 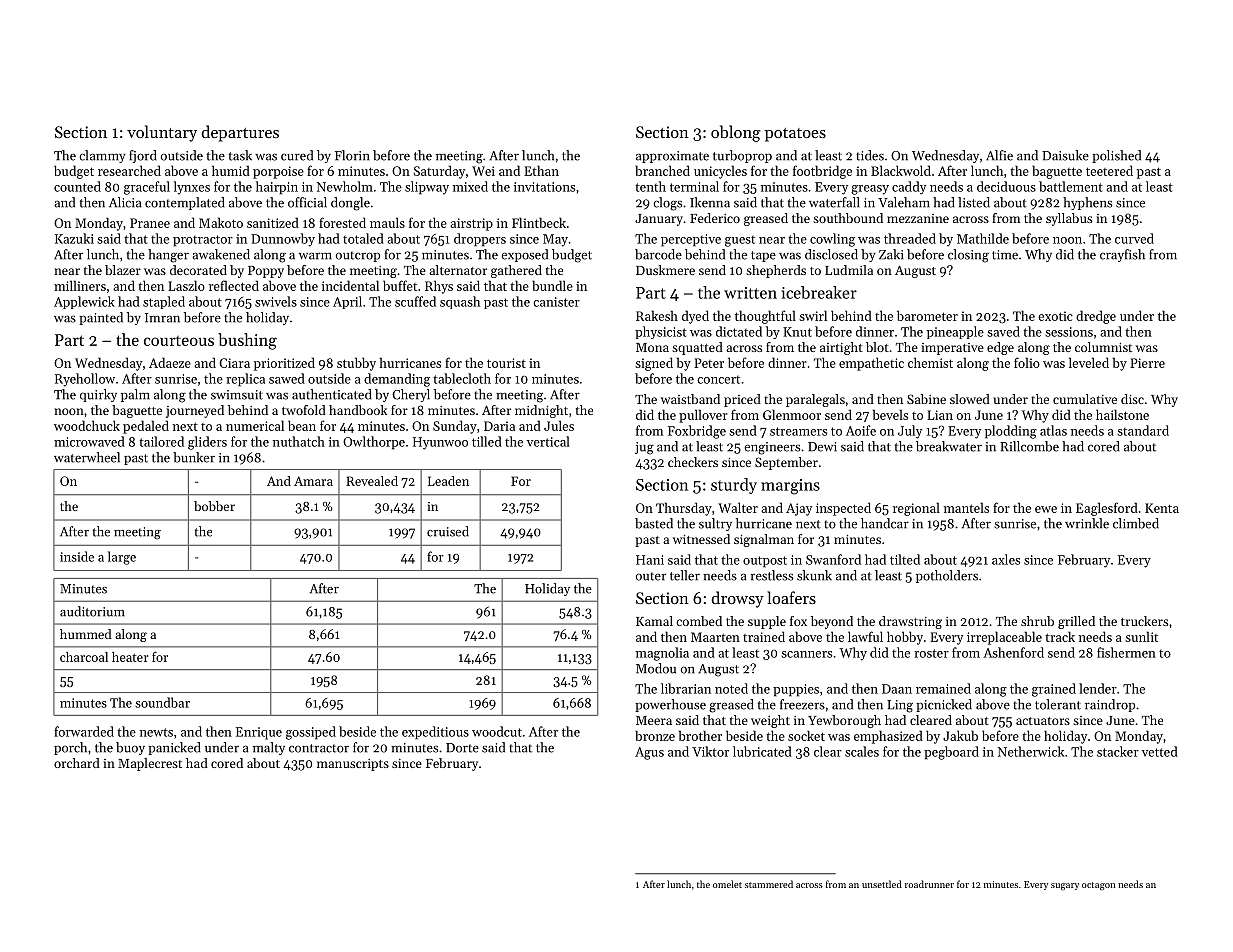 What do you see at coordinates (736, 133) in the screenshot?
I see `oblong` at bounding box center [736, 133].
